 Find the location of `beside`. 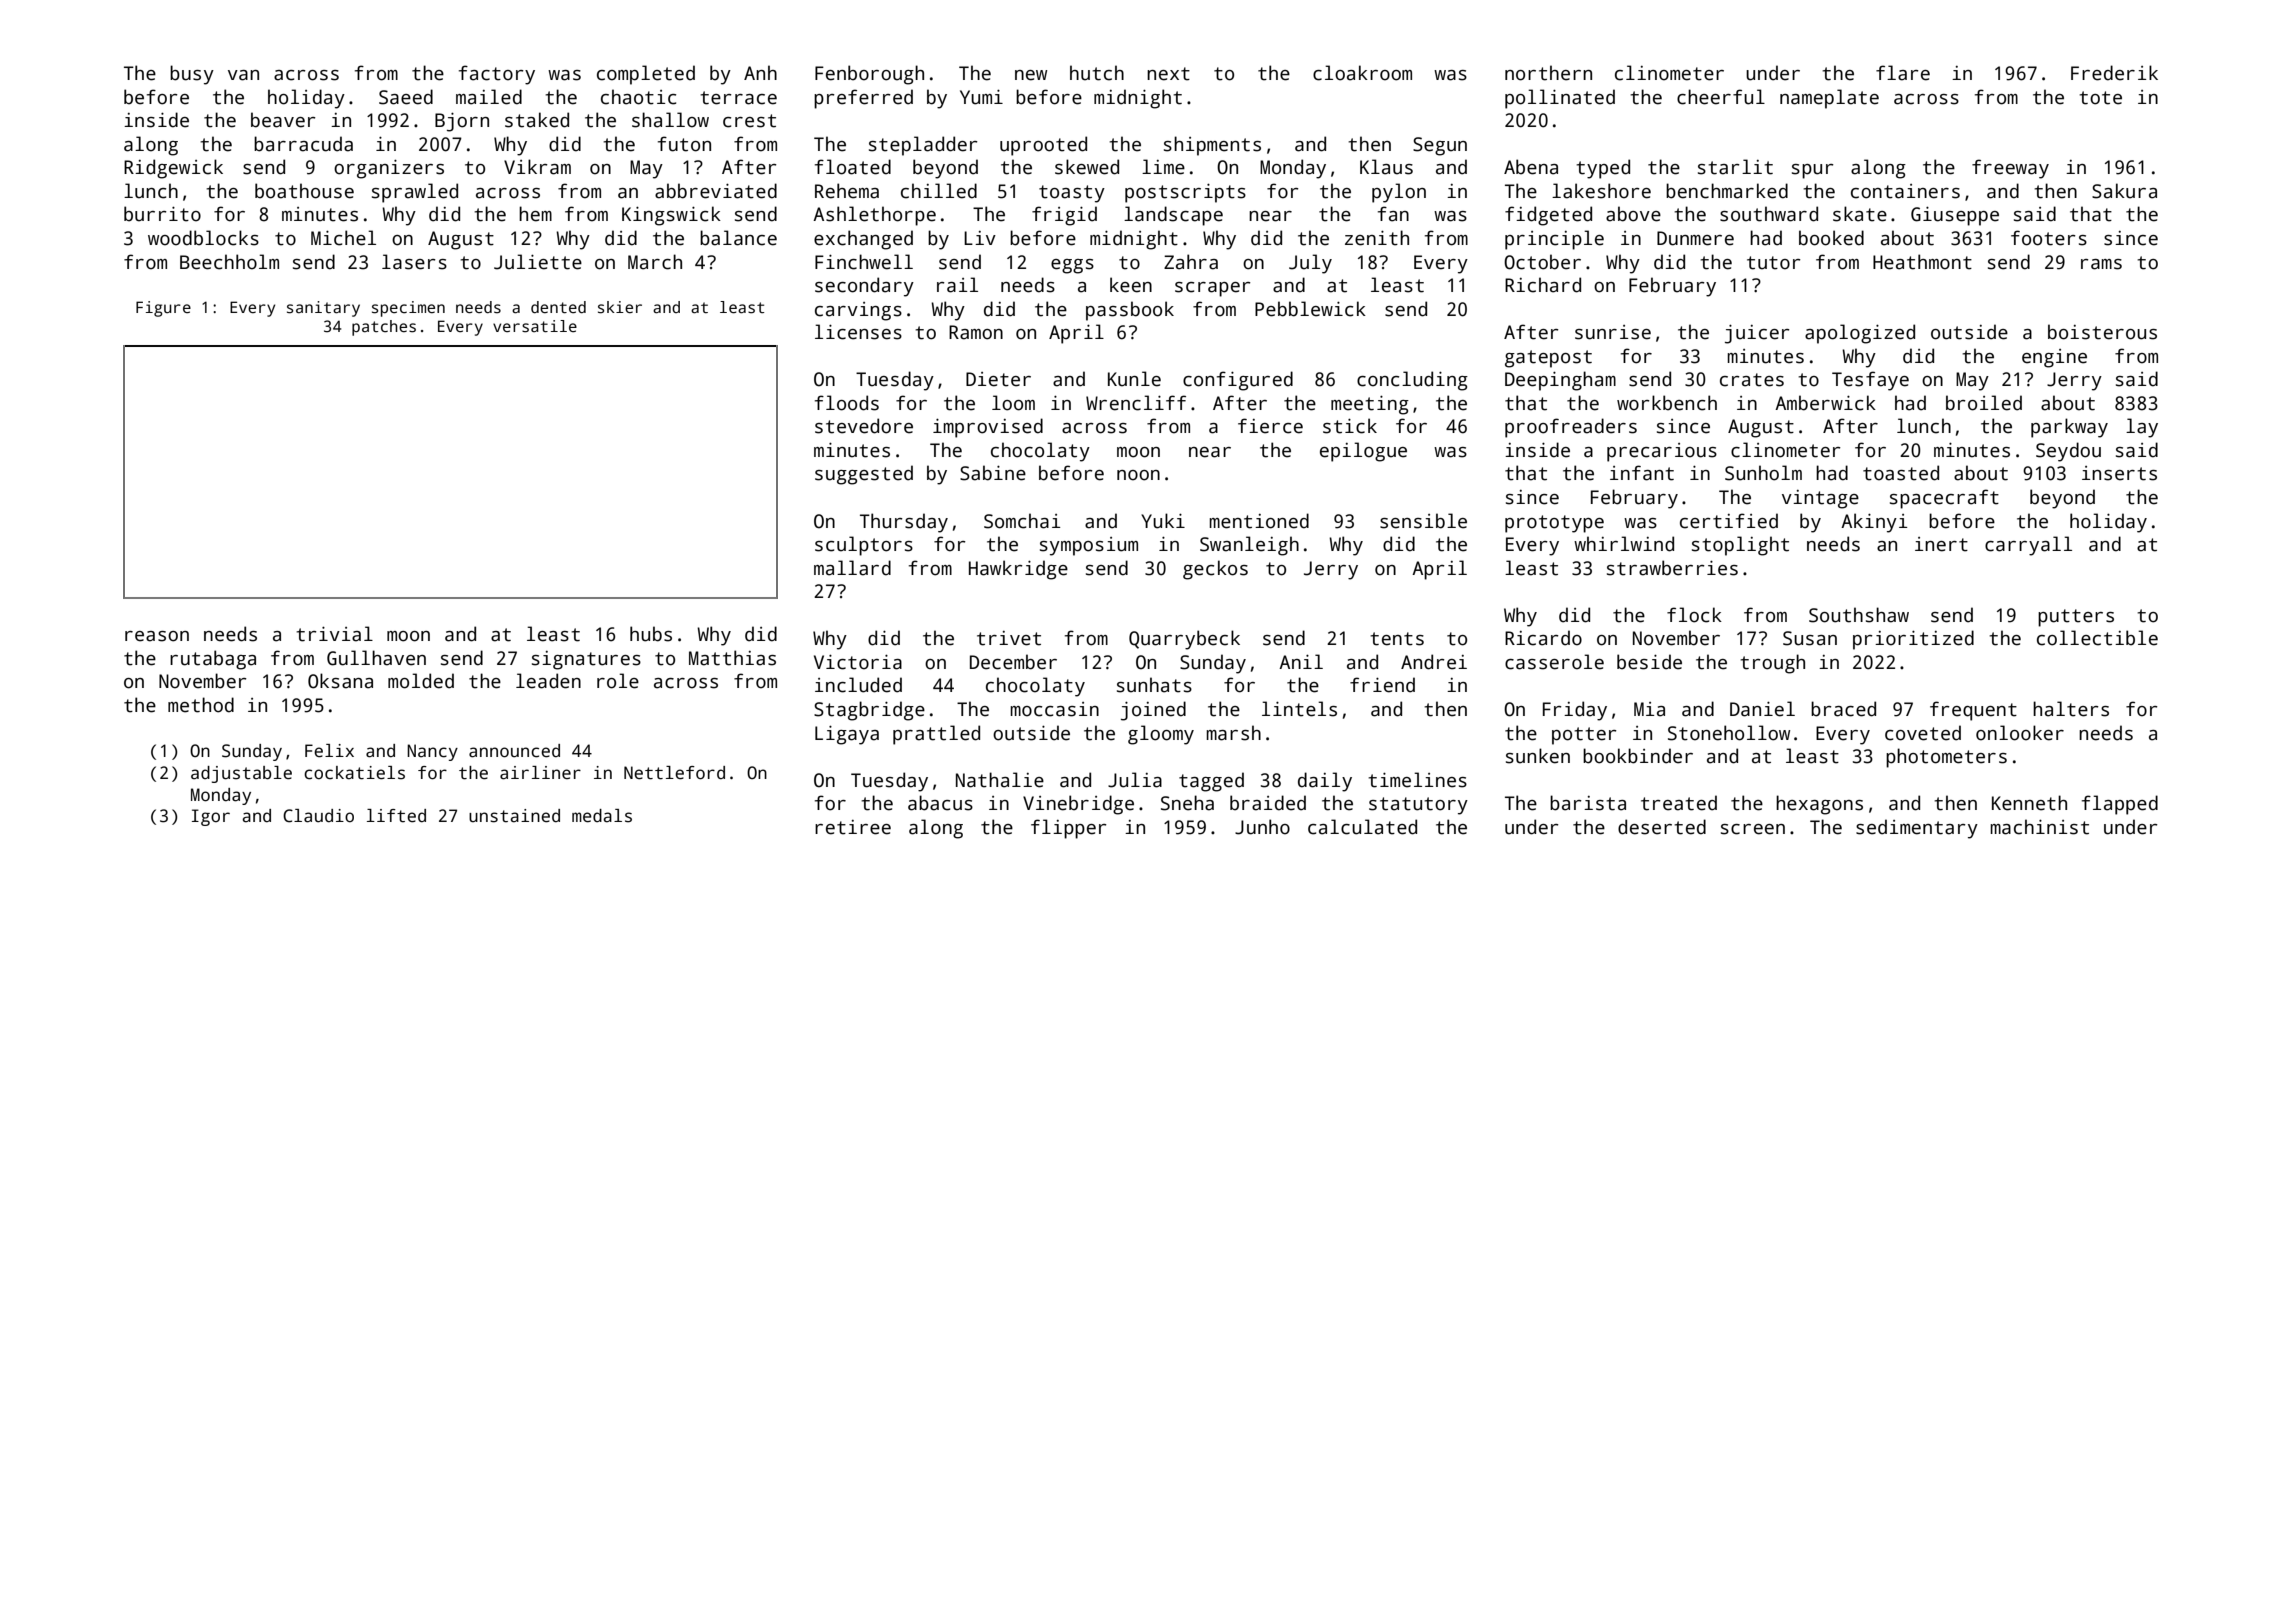

beside is located at coordinates (1649, 662).
